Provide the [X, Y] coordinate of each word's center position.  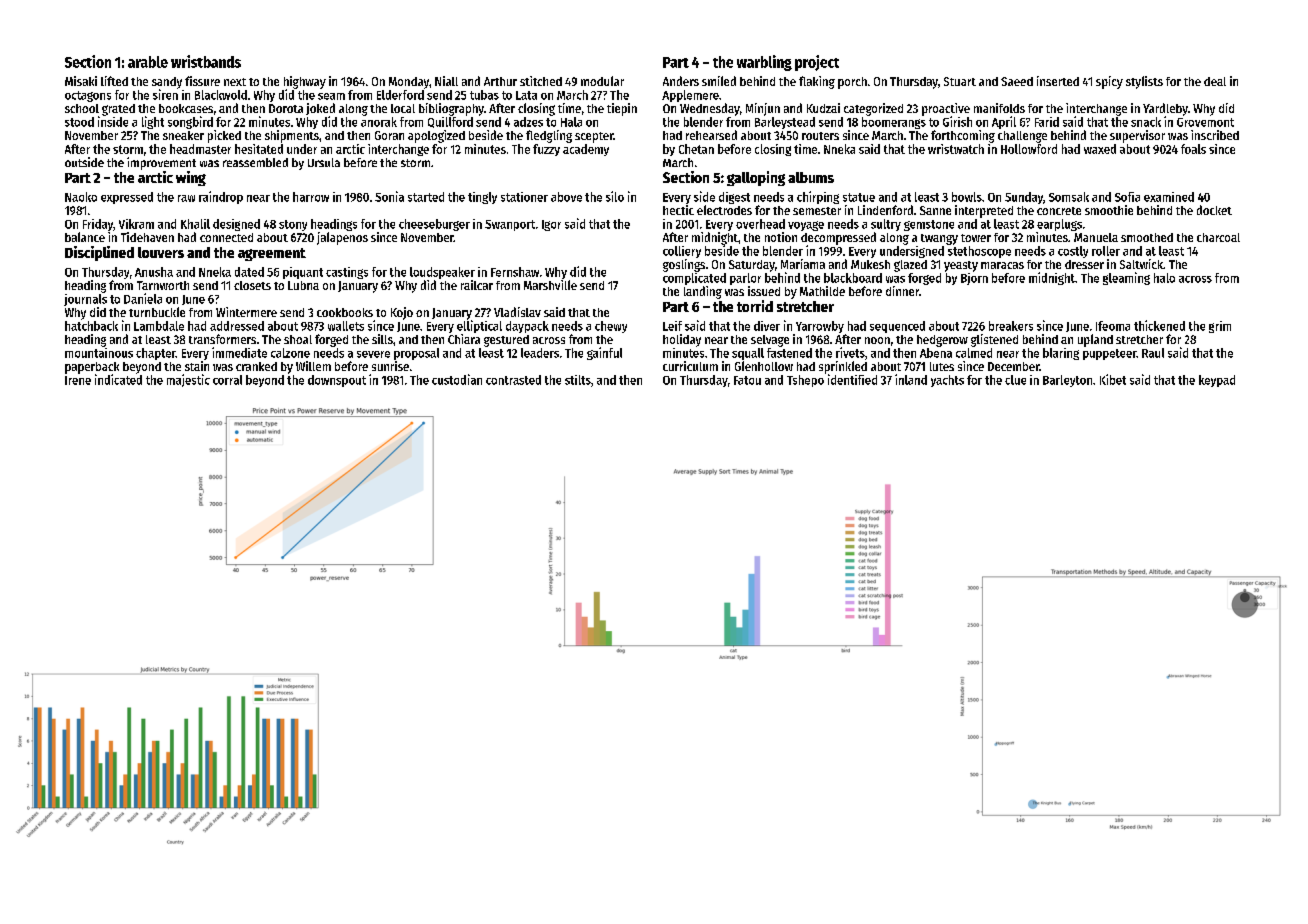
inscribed [1215, 135]
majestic [188, 380]
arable [148, 62]
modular [602, 81]
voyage [806, 226]
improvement [161, 163]
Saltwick [1141, 264]
